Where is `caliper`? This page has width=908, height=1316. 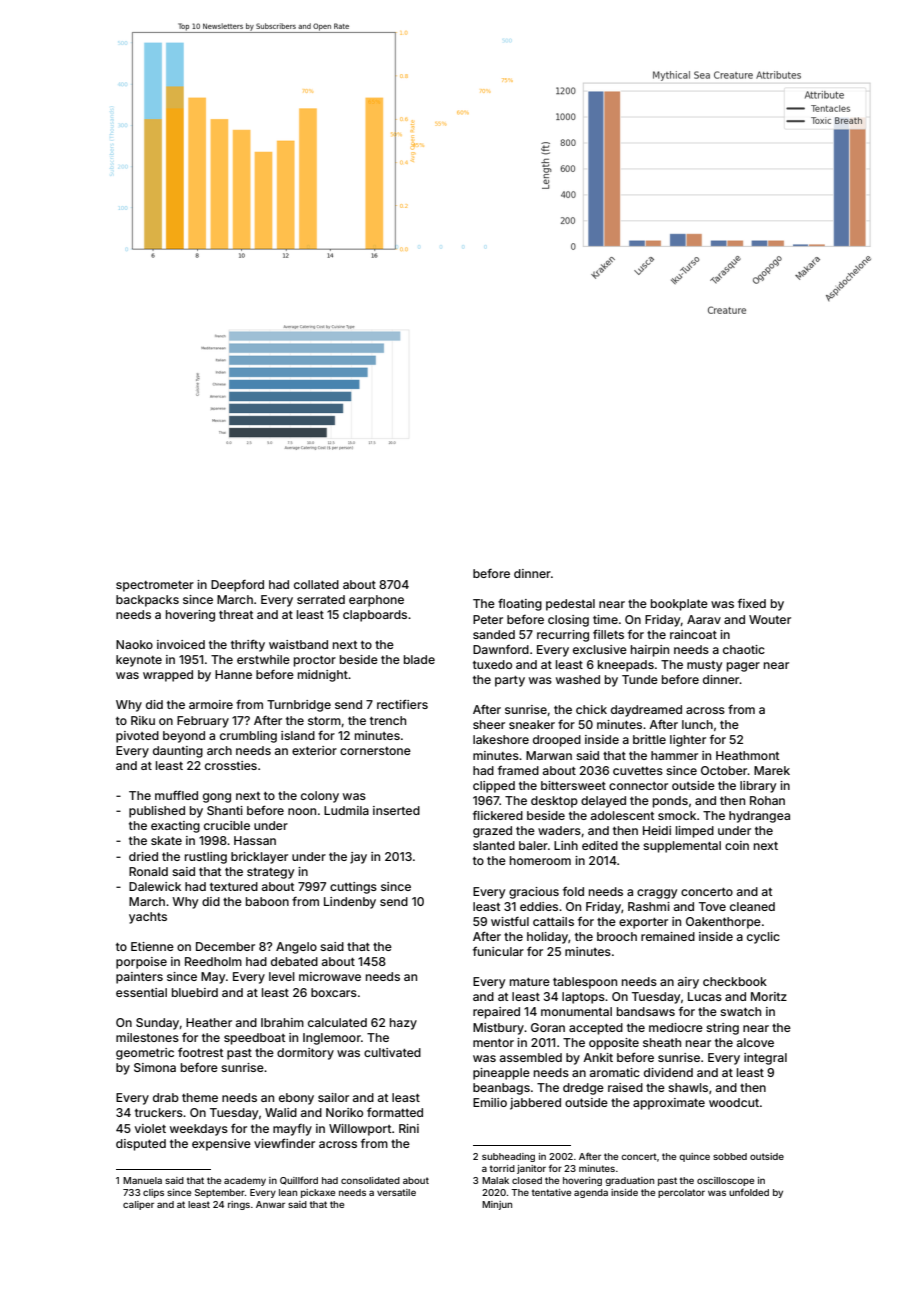
caliper is located at coordinates (138, 1205).
